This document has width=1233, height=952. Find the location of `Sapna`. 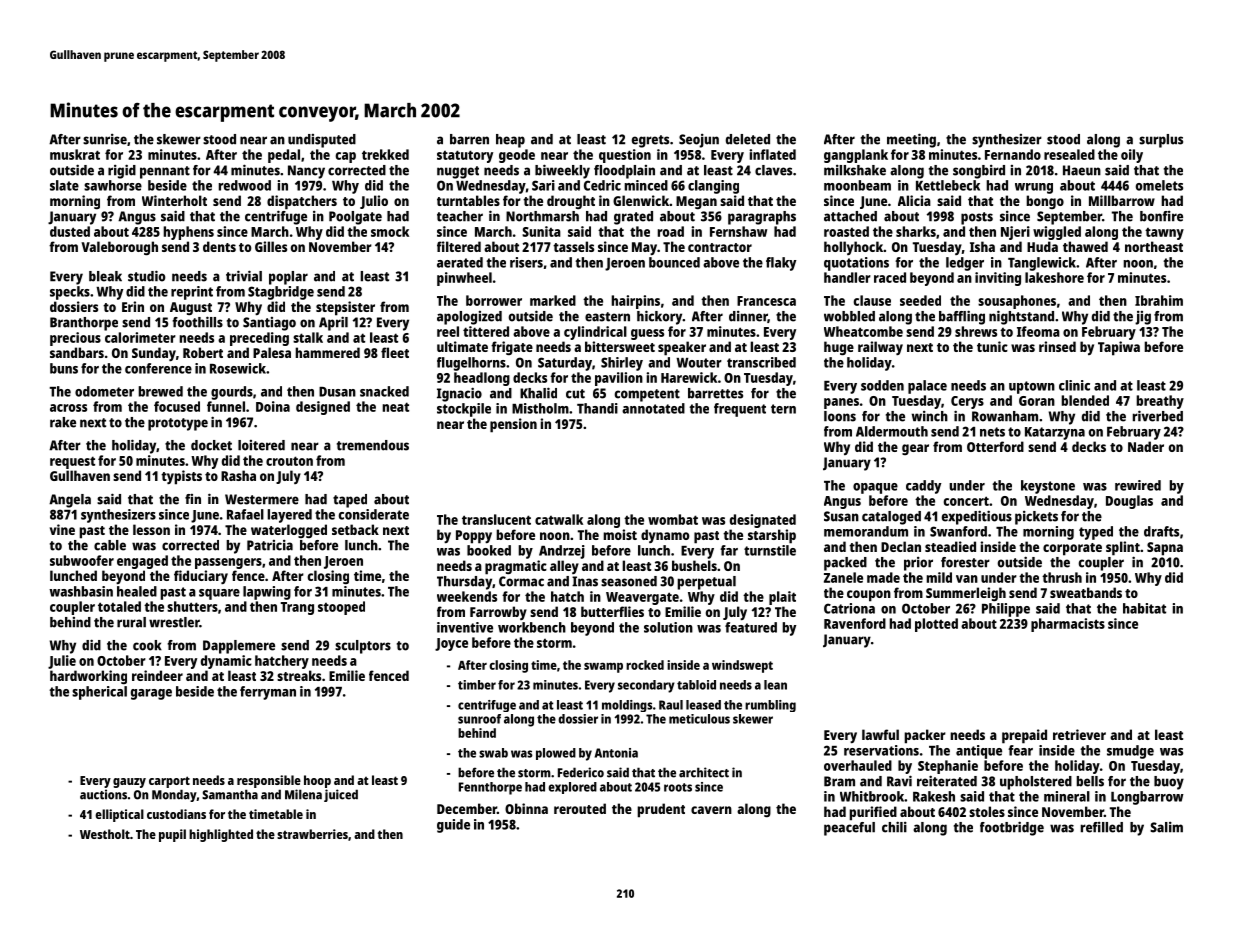

Sapna is located at coordinates (1165, 549).
